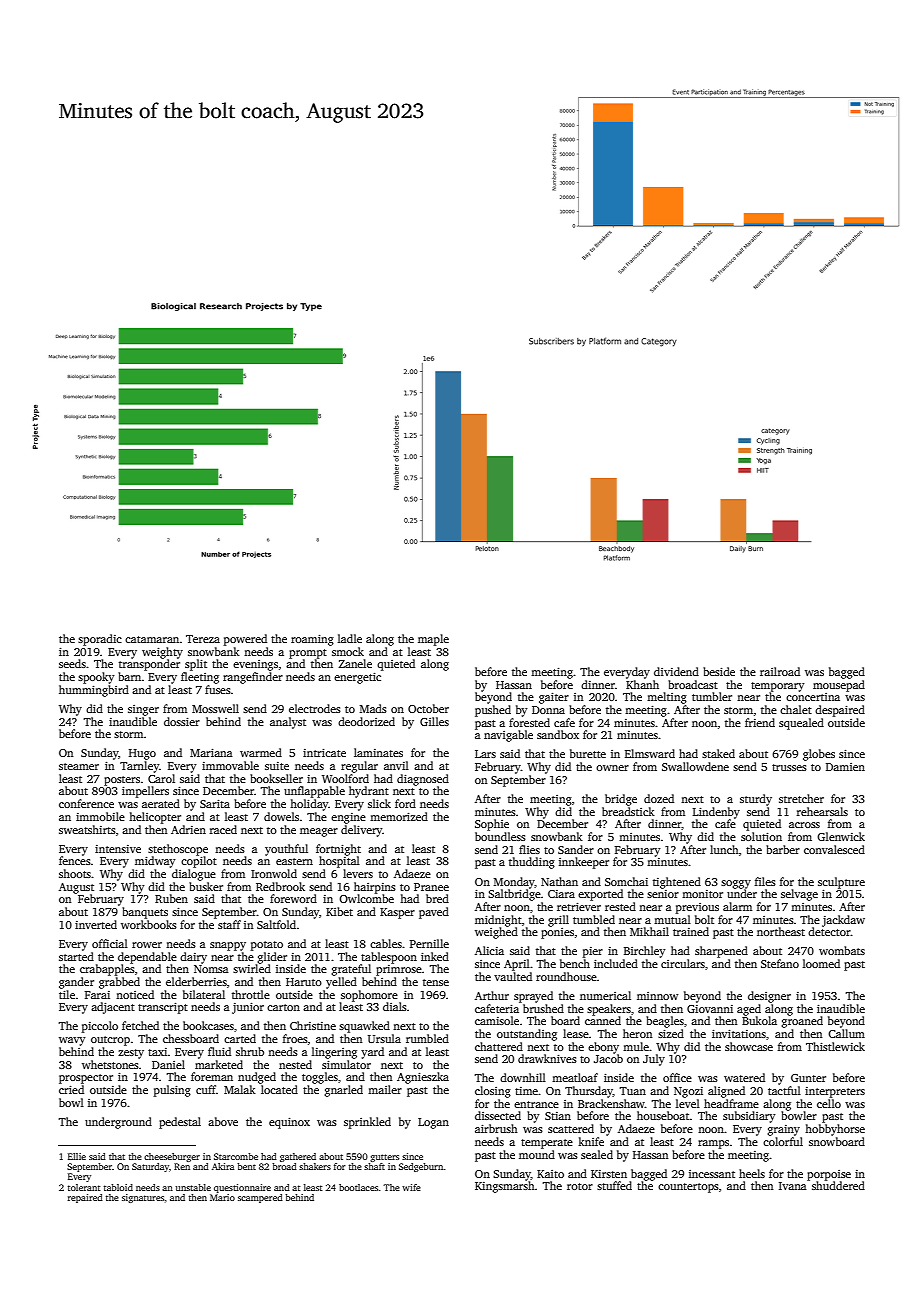 Image resolution: width=924 pixels, height=1308 pixels. Describe the element at coordinates (744, 1077) in the image. I see `watered` at that location.
